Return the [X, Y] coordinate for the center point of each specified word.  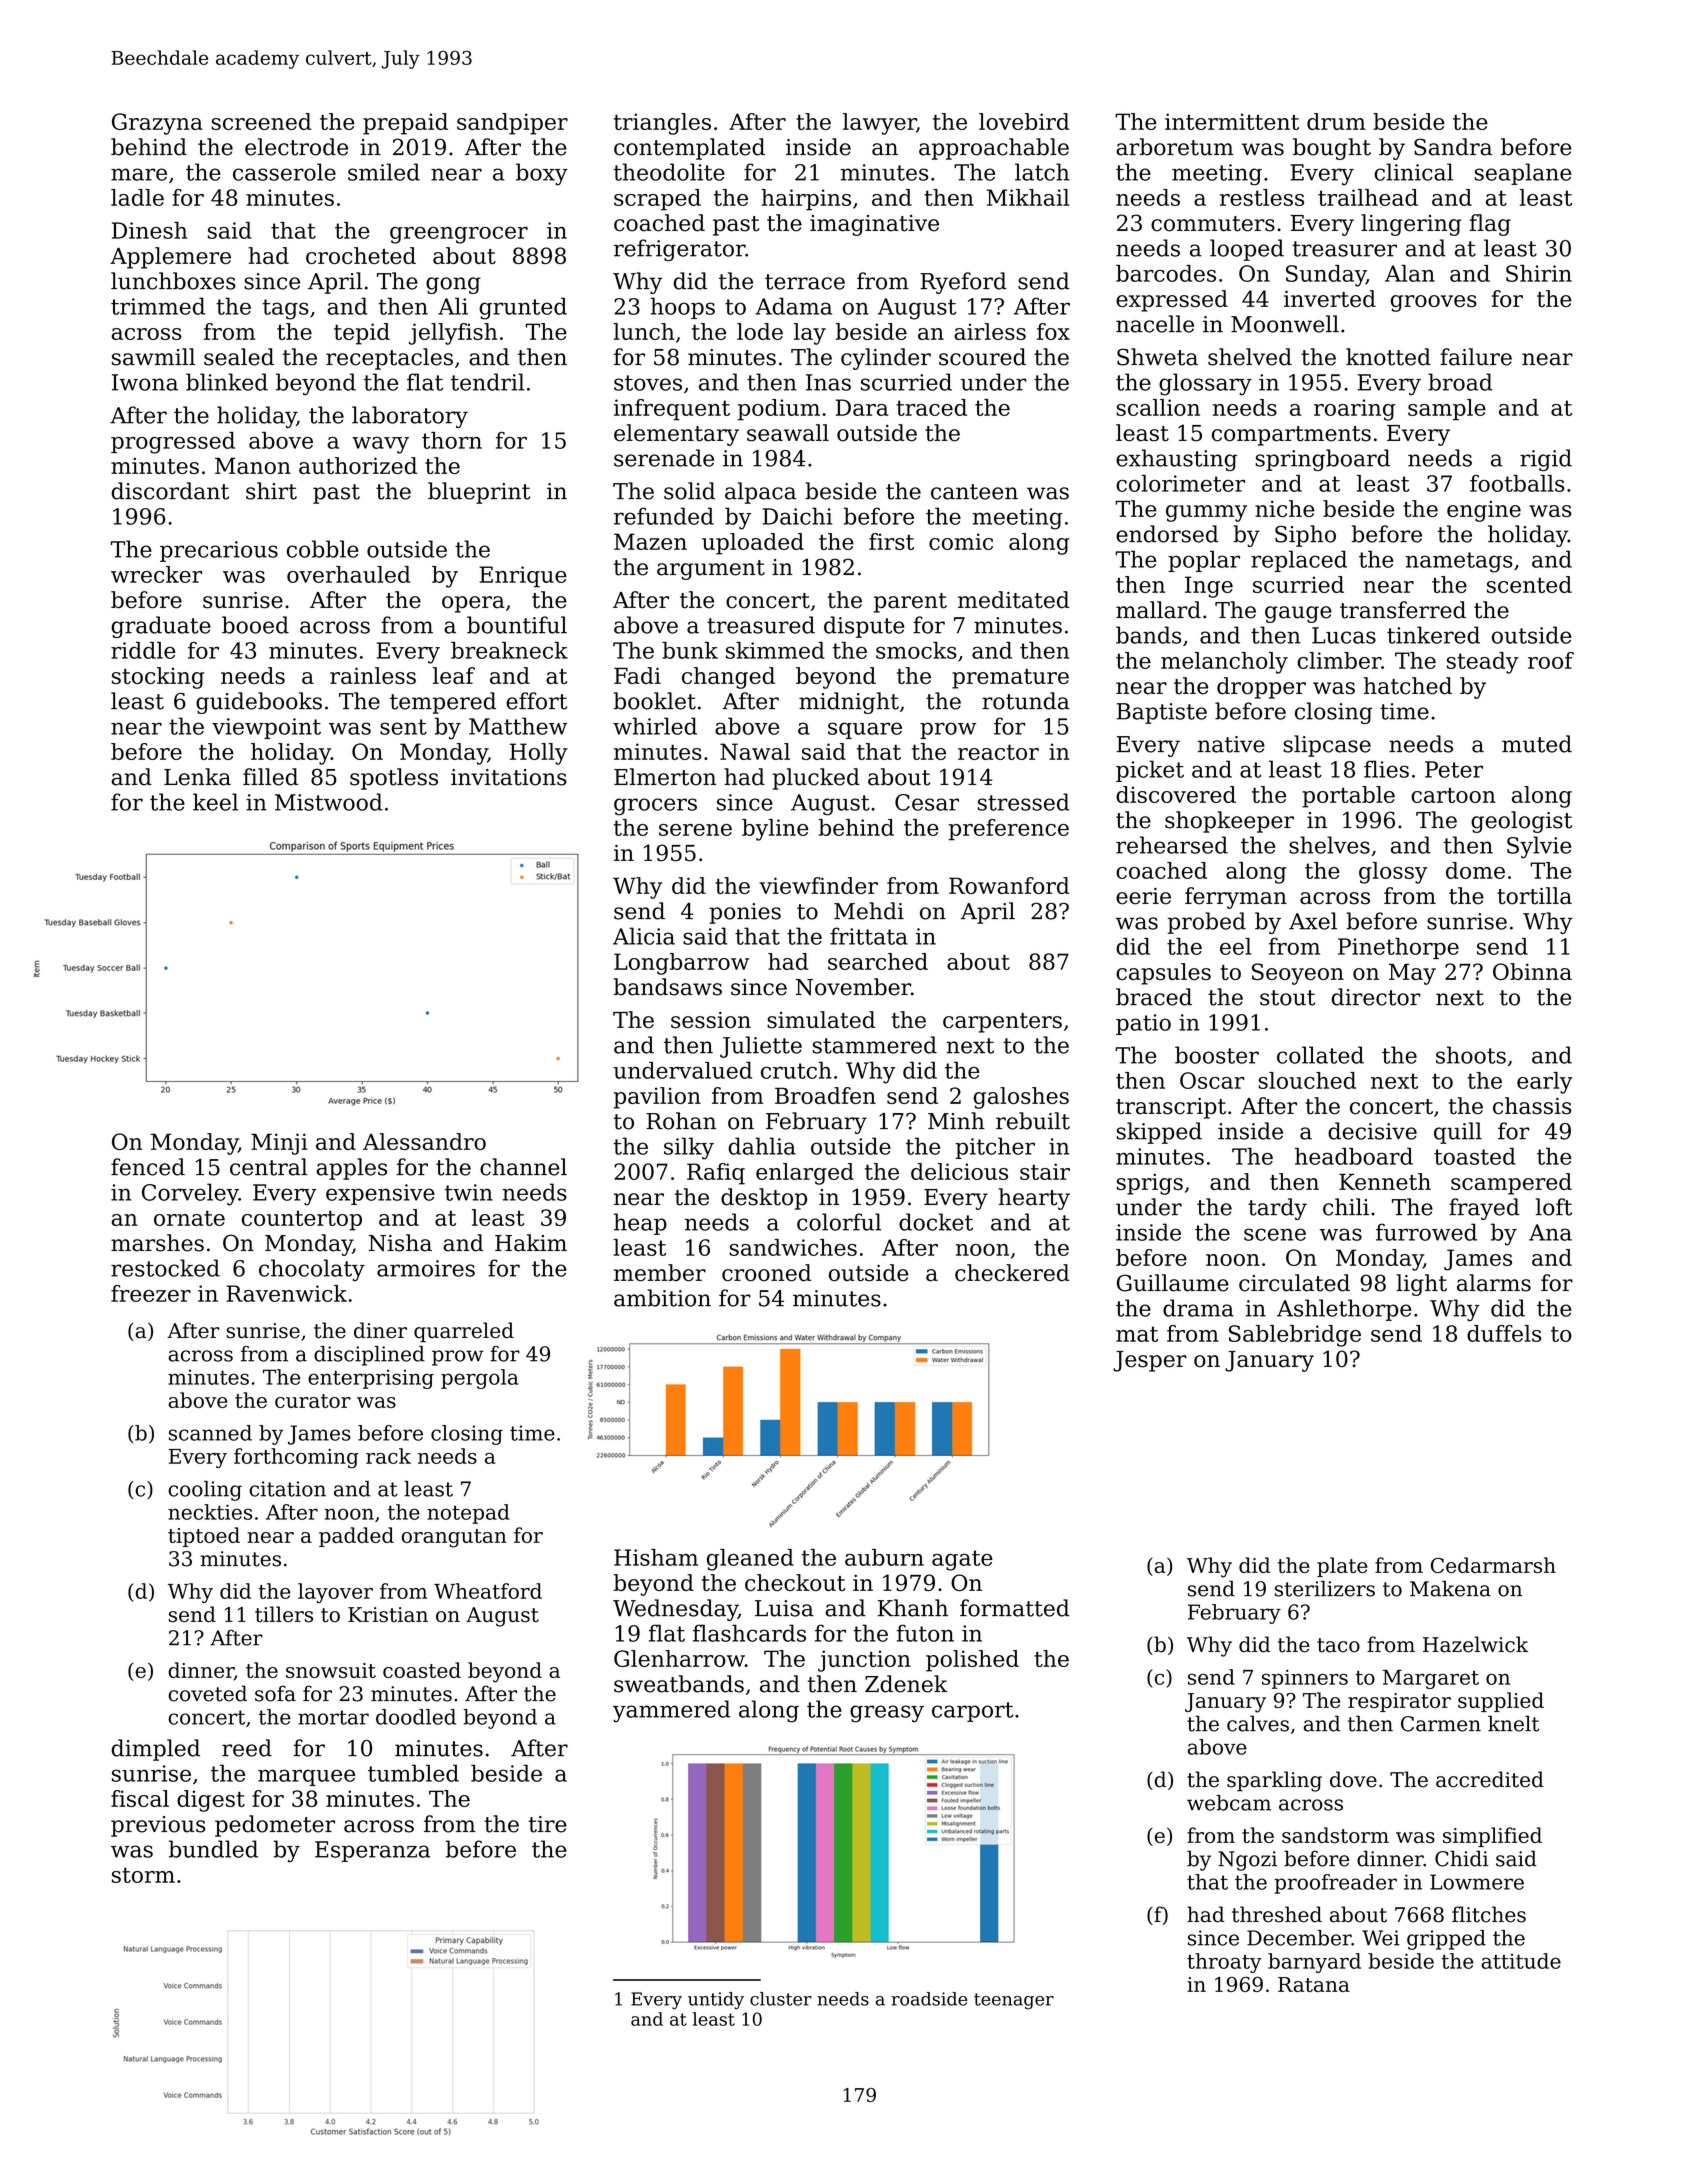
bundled [213, 1849]
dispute [864, 627]
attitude [1521, 1961]
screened [261, 121]
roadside [929, 1999]
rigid [1546, 460]
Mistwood [329, 802]
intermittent [1232, 121]
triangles [662, 124]
